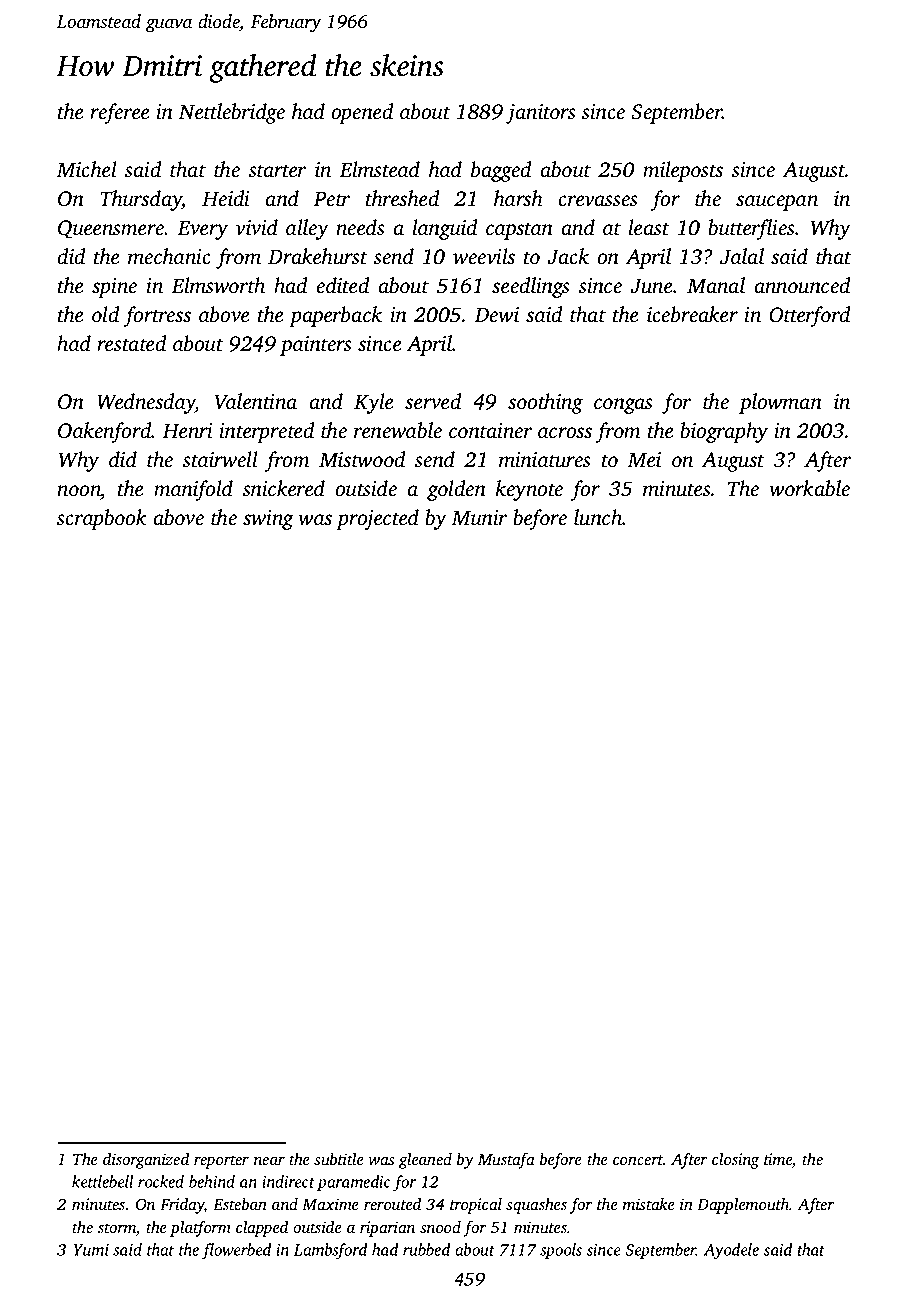  What do you see at coordinates (104, 432) in the screenshot?
I see `Oakenford` at bounding box center [104, 432].
